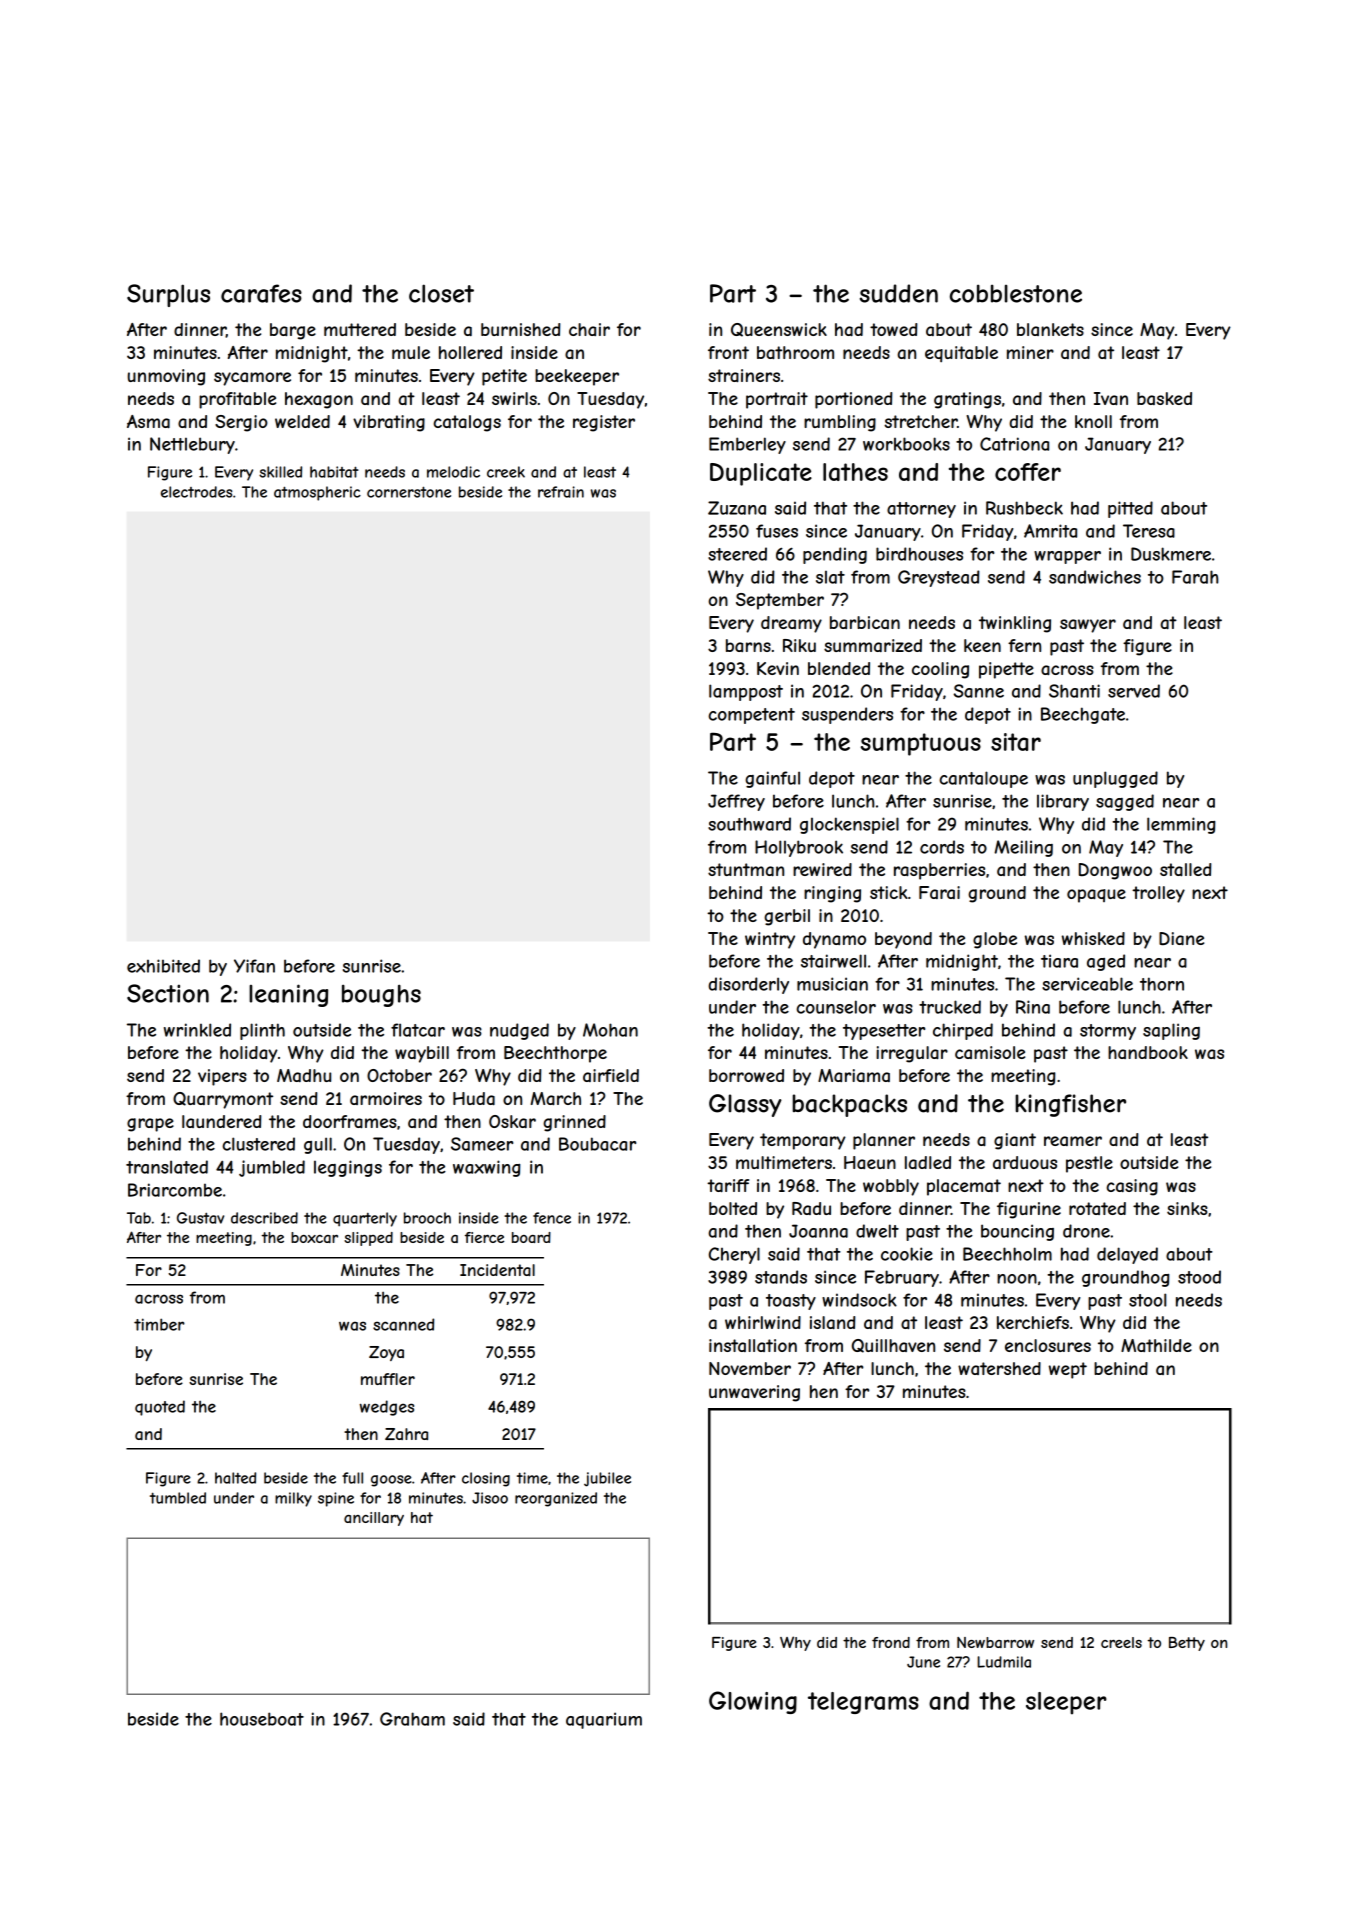  I want to click on basked, so click(1164, 398).
